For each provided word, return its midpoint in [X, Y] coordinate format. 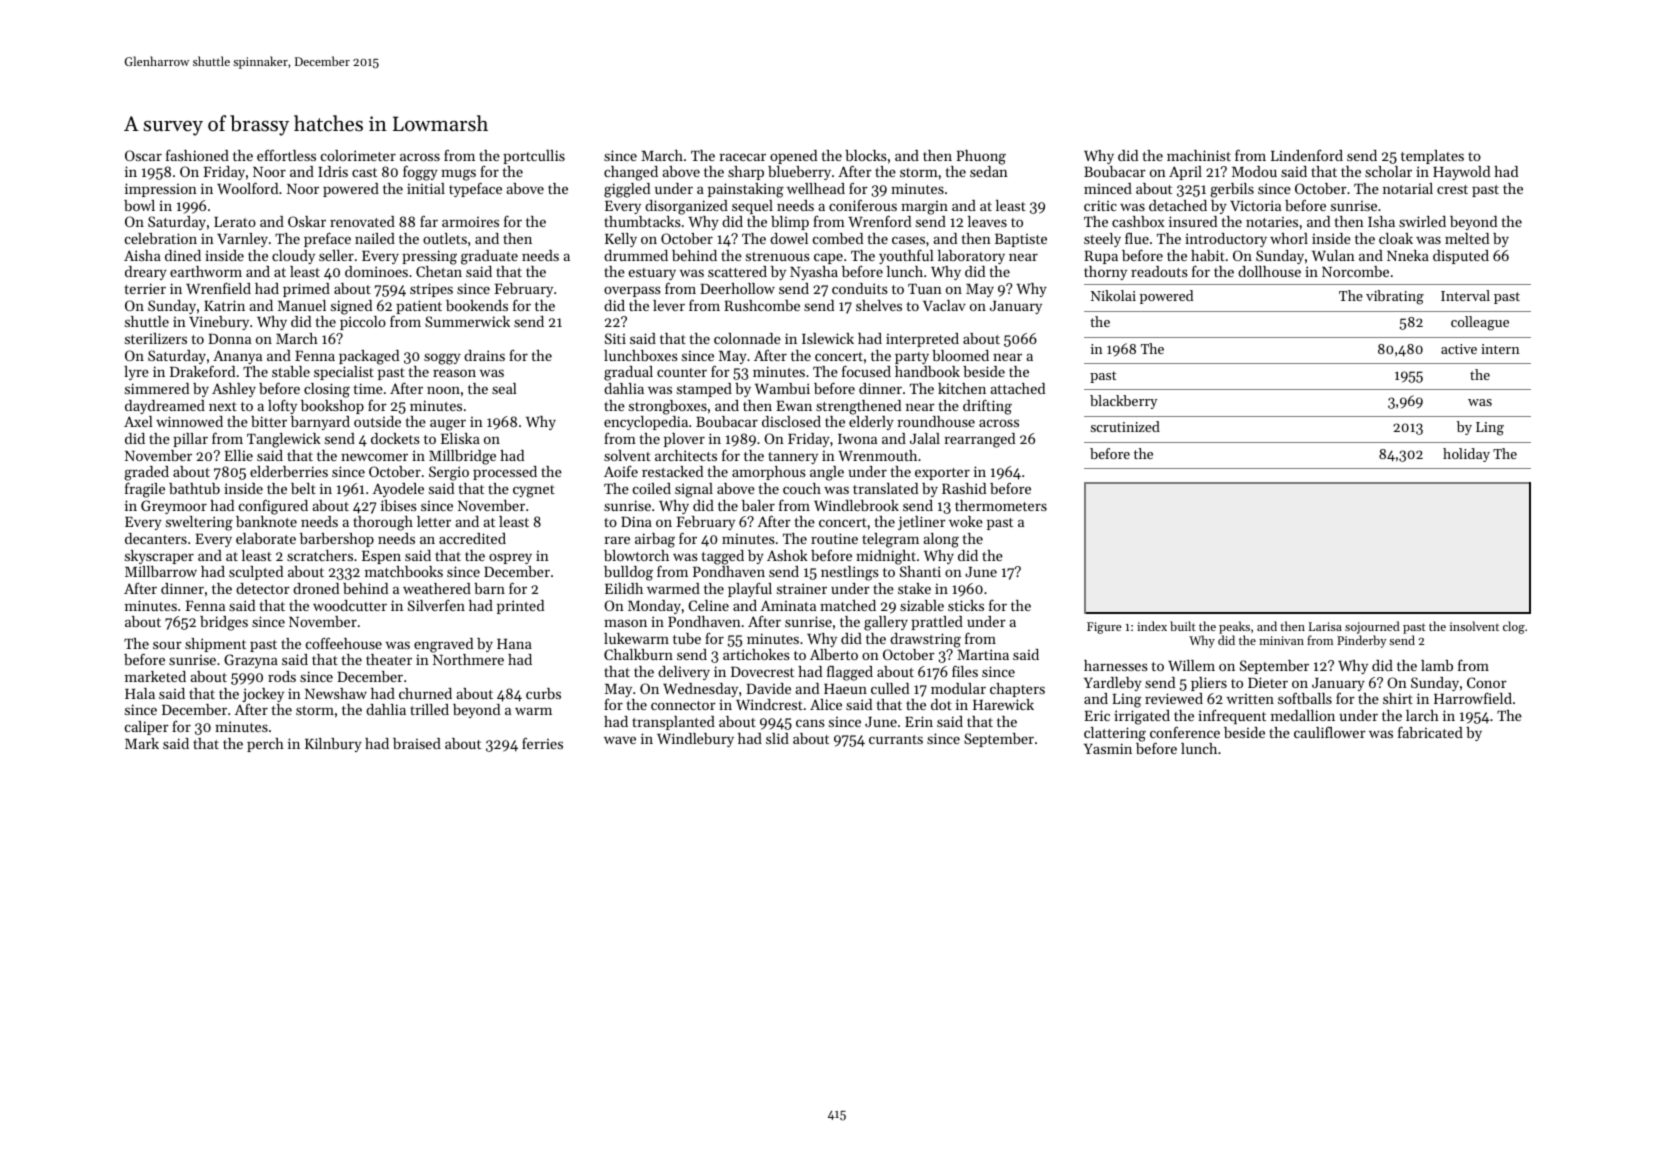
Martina [983, 654]
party [912, 358]
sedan [989, 171]
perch [265, 745]
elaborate [266, 538]
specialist [344, 373]
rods [282, 676]
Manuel [302, 305]
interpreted [922, 340]
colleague [1480, 323]
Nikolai [1113, 295]
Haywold [1461, 173]
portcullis [534, 157]
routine [834, 538]
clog [1514, 627]
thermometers [1001, 505]
